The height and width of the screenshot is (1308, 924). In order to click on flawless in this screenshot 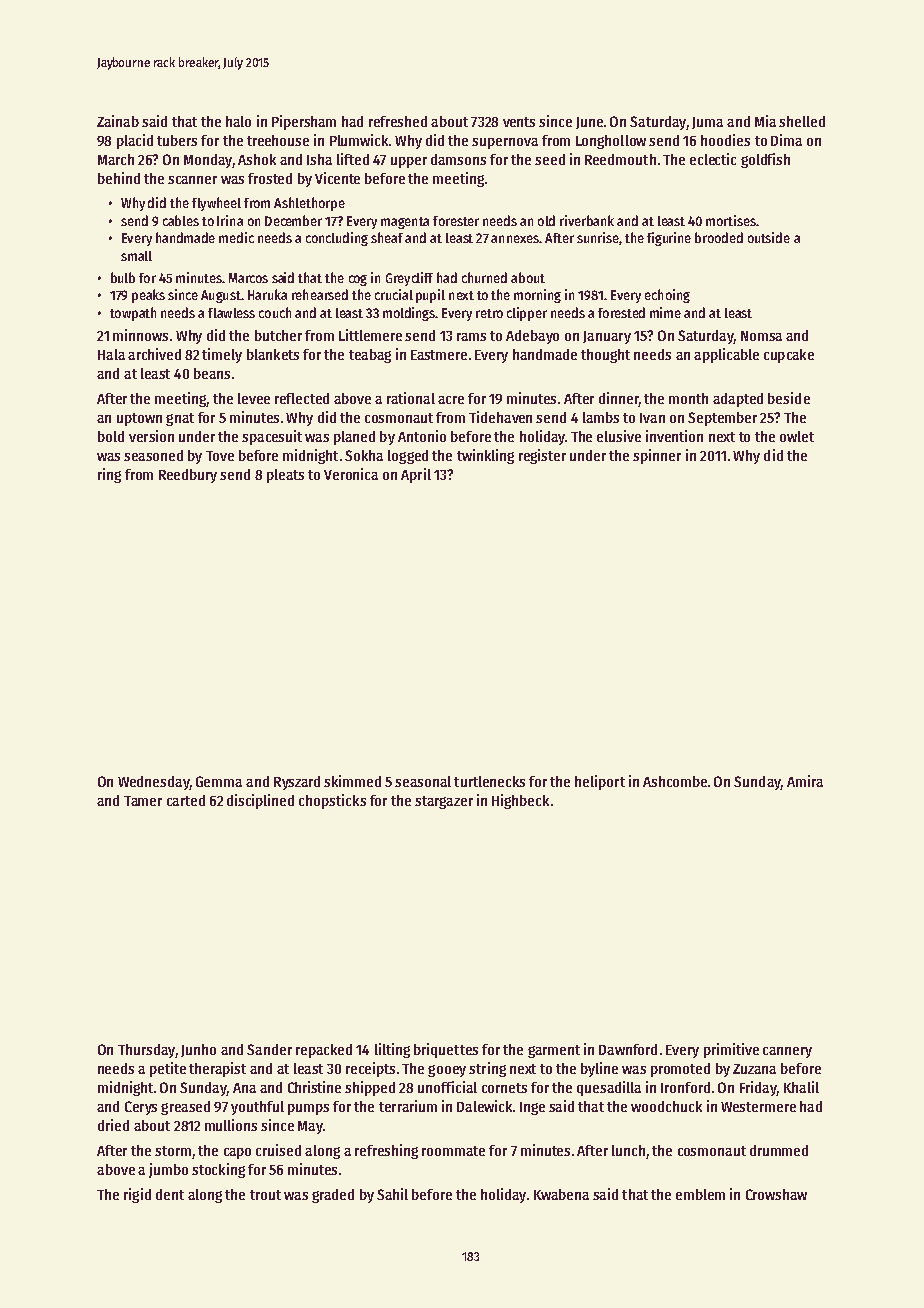, I will do `click(231, 313)`.
